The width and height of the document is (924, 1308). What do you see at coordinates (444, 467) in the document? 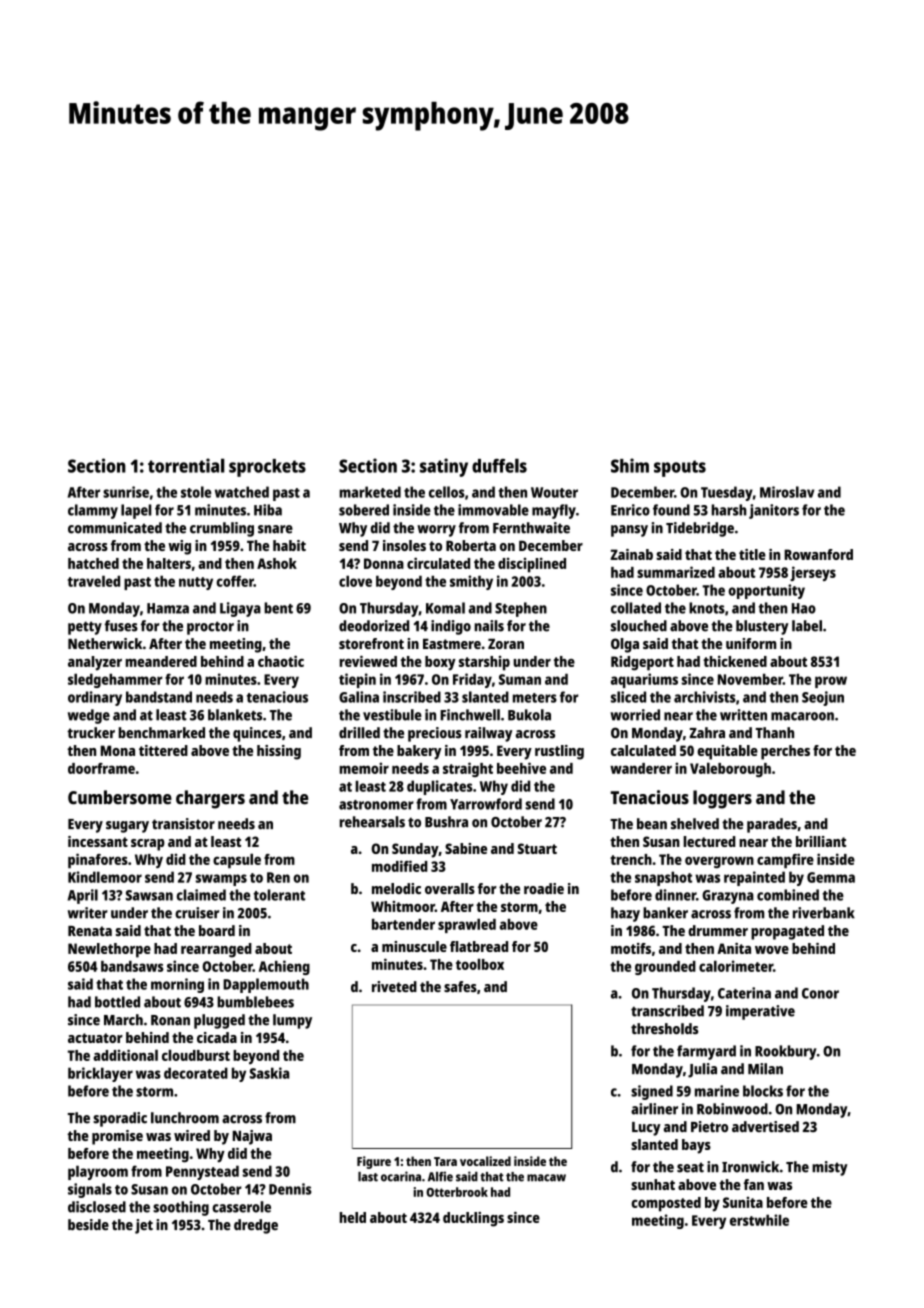
I see `satiny` at bounding box center [444, 467].
